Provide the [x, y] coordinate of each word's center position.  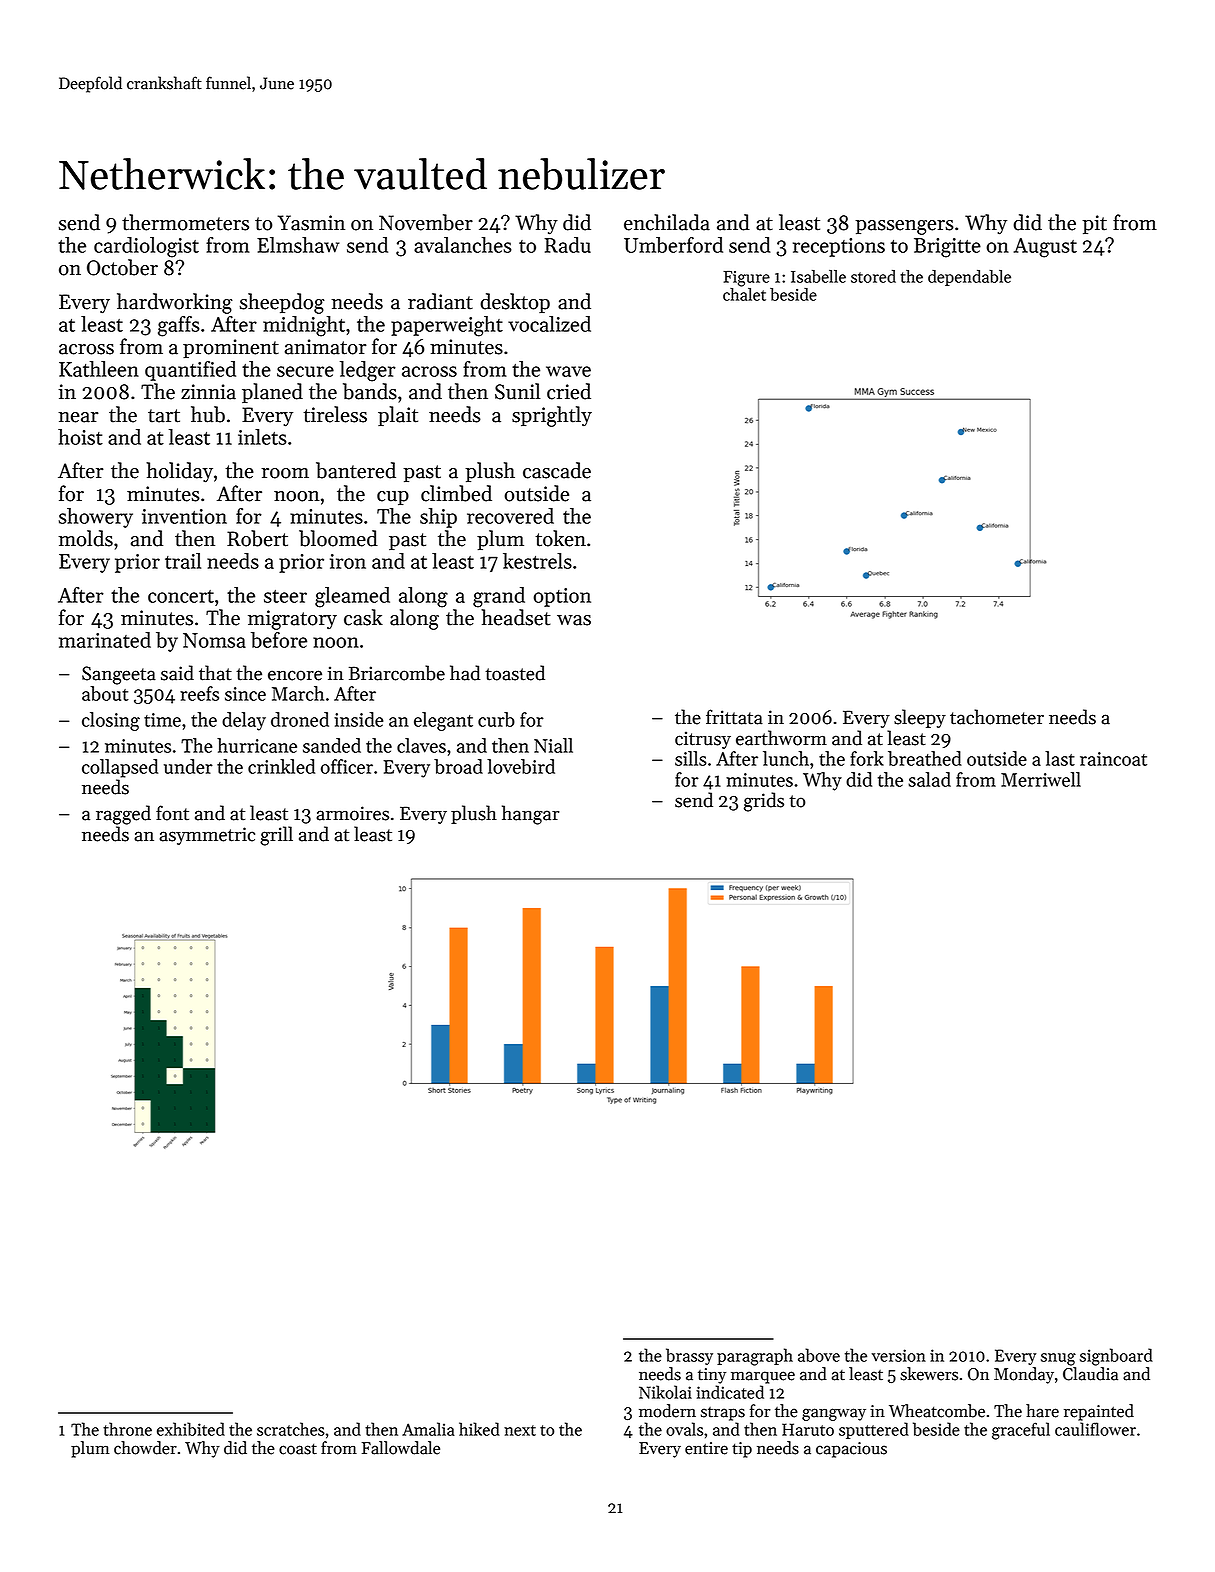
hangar [530, 815]
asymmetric [207, 836]
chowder [145, 1448]
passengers [904, 227]
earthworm [781, 738]
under [188, 766]
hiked [479, 1429]
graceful [1021, 1431]
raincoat [1113, 759]
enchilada [667, 222]
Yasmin [311, 223]
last [1060, 758]
